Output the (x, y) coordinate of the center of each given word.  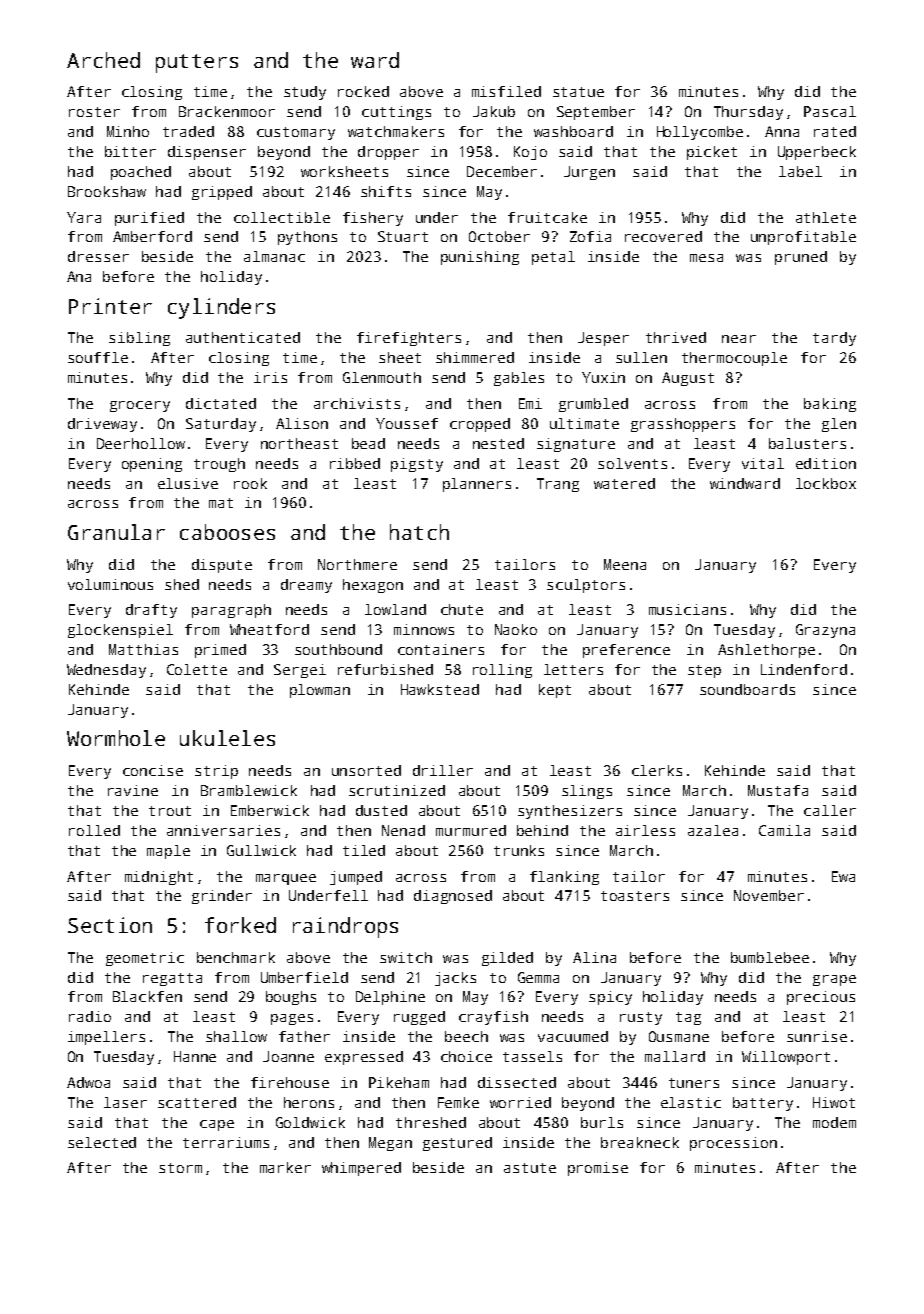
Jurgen (589, 173)
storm (180, 1168)
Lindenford (804, 669)
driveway (102, 425)
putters (197, 63)
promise (598, 1169)
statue (578, 92)
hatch (419, 532)
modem (834, 1122)
